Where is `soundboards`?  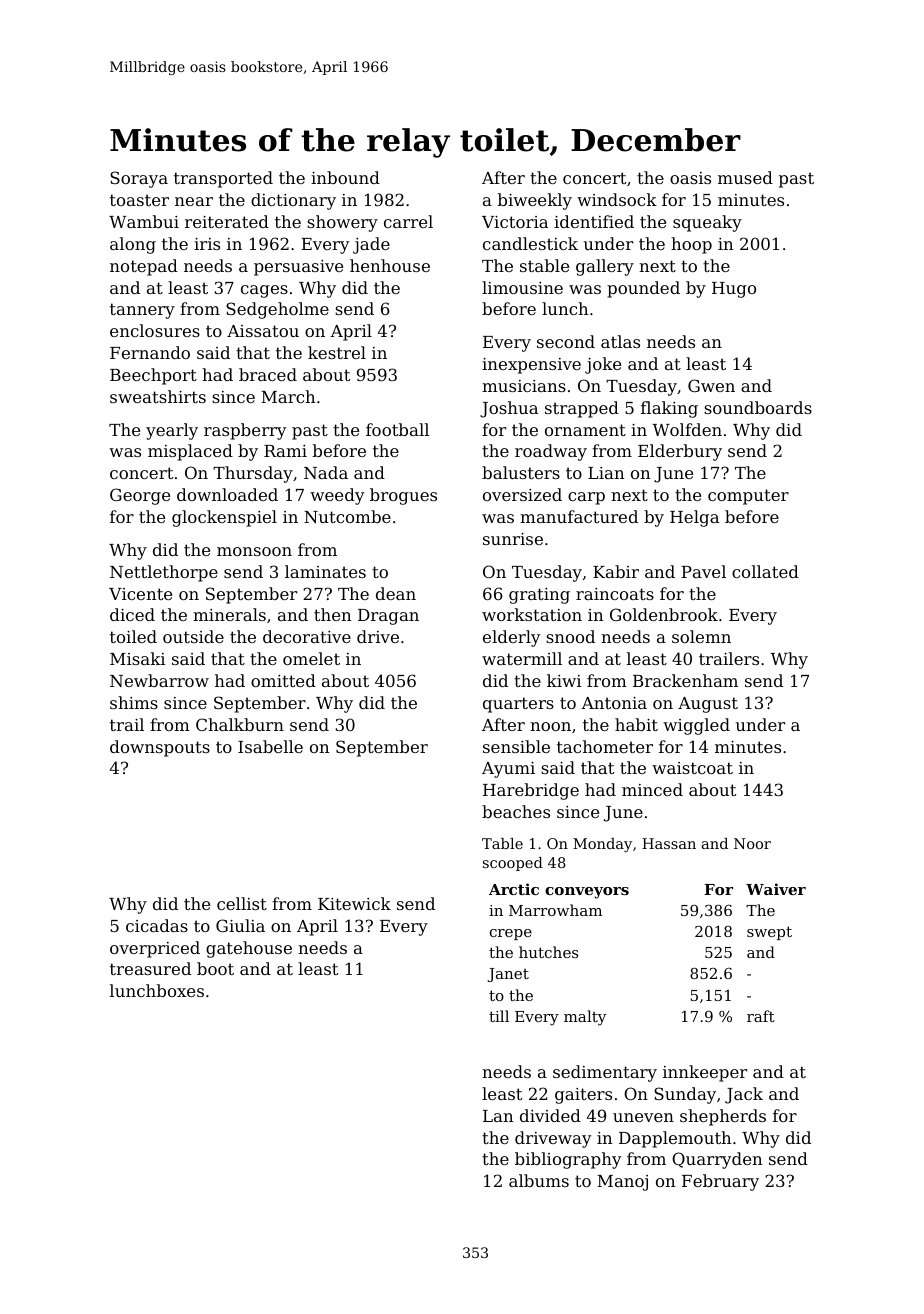 soundboards is located at coordinates (758, 407).
